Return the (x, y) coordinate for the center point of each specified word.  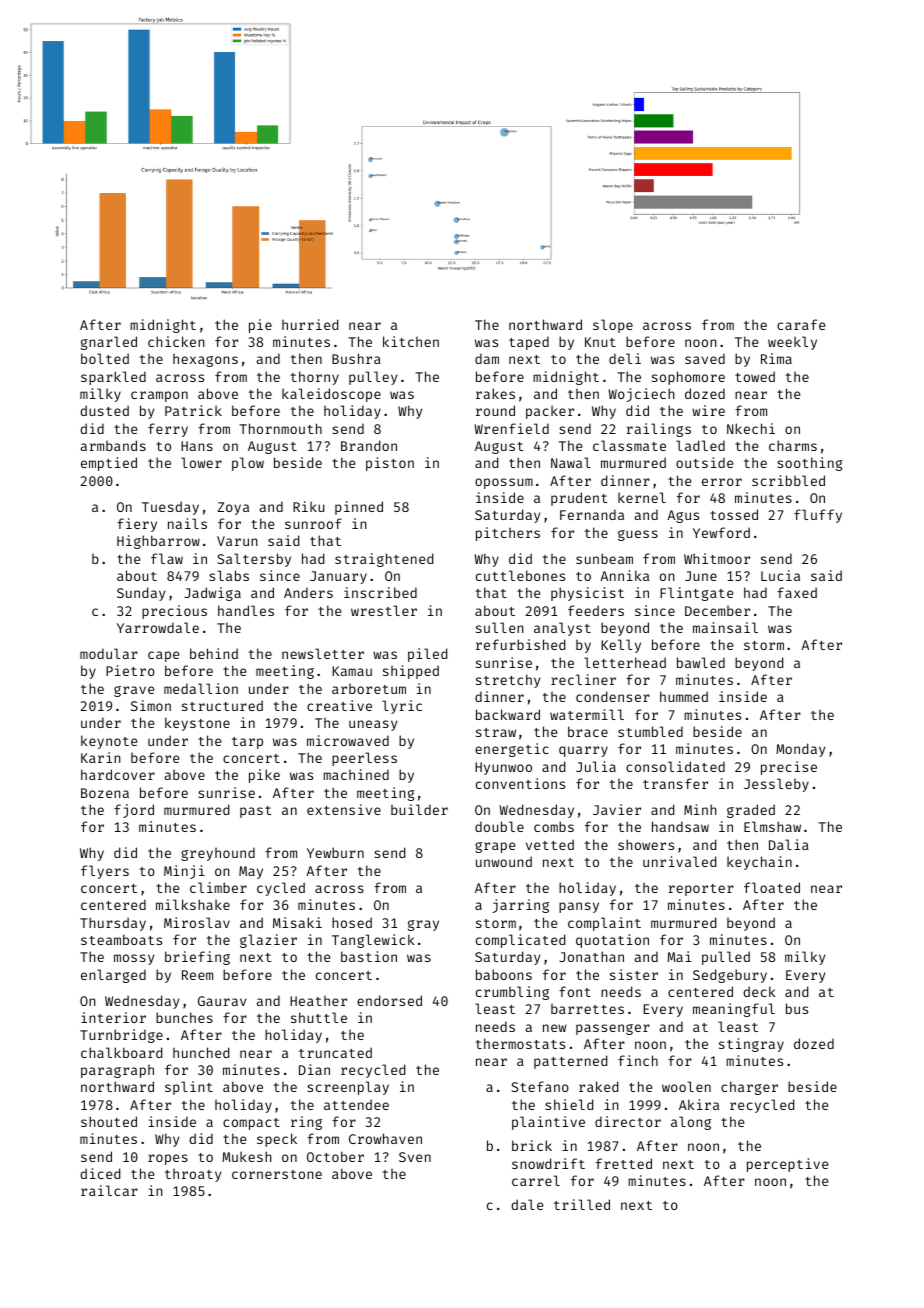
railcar (109, 1190)
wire (708, 410)
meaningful (734, 1010)
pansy (579, 907)
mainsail (725, 627)
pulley (373, 378)
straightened (384, 560)
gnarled (109, 343)
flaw (167, 558)
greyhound (218, 854)
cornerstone (277, 1174)
